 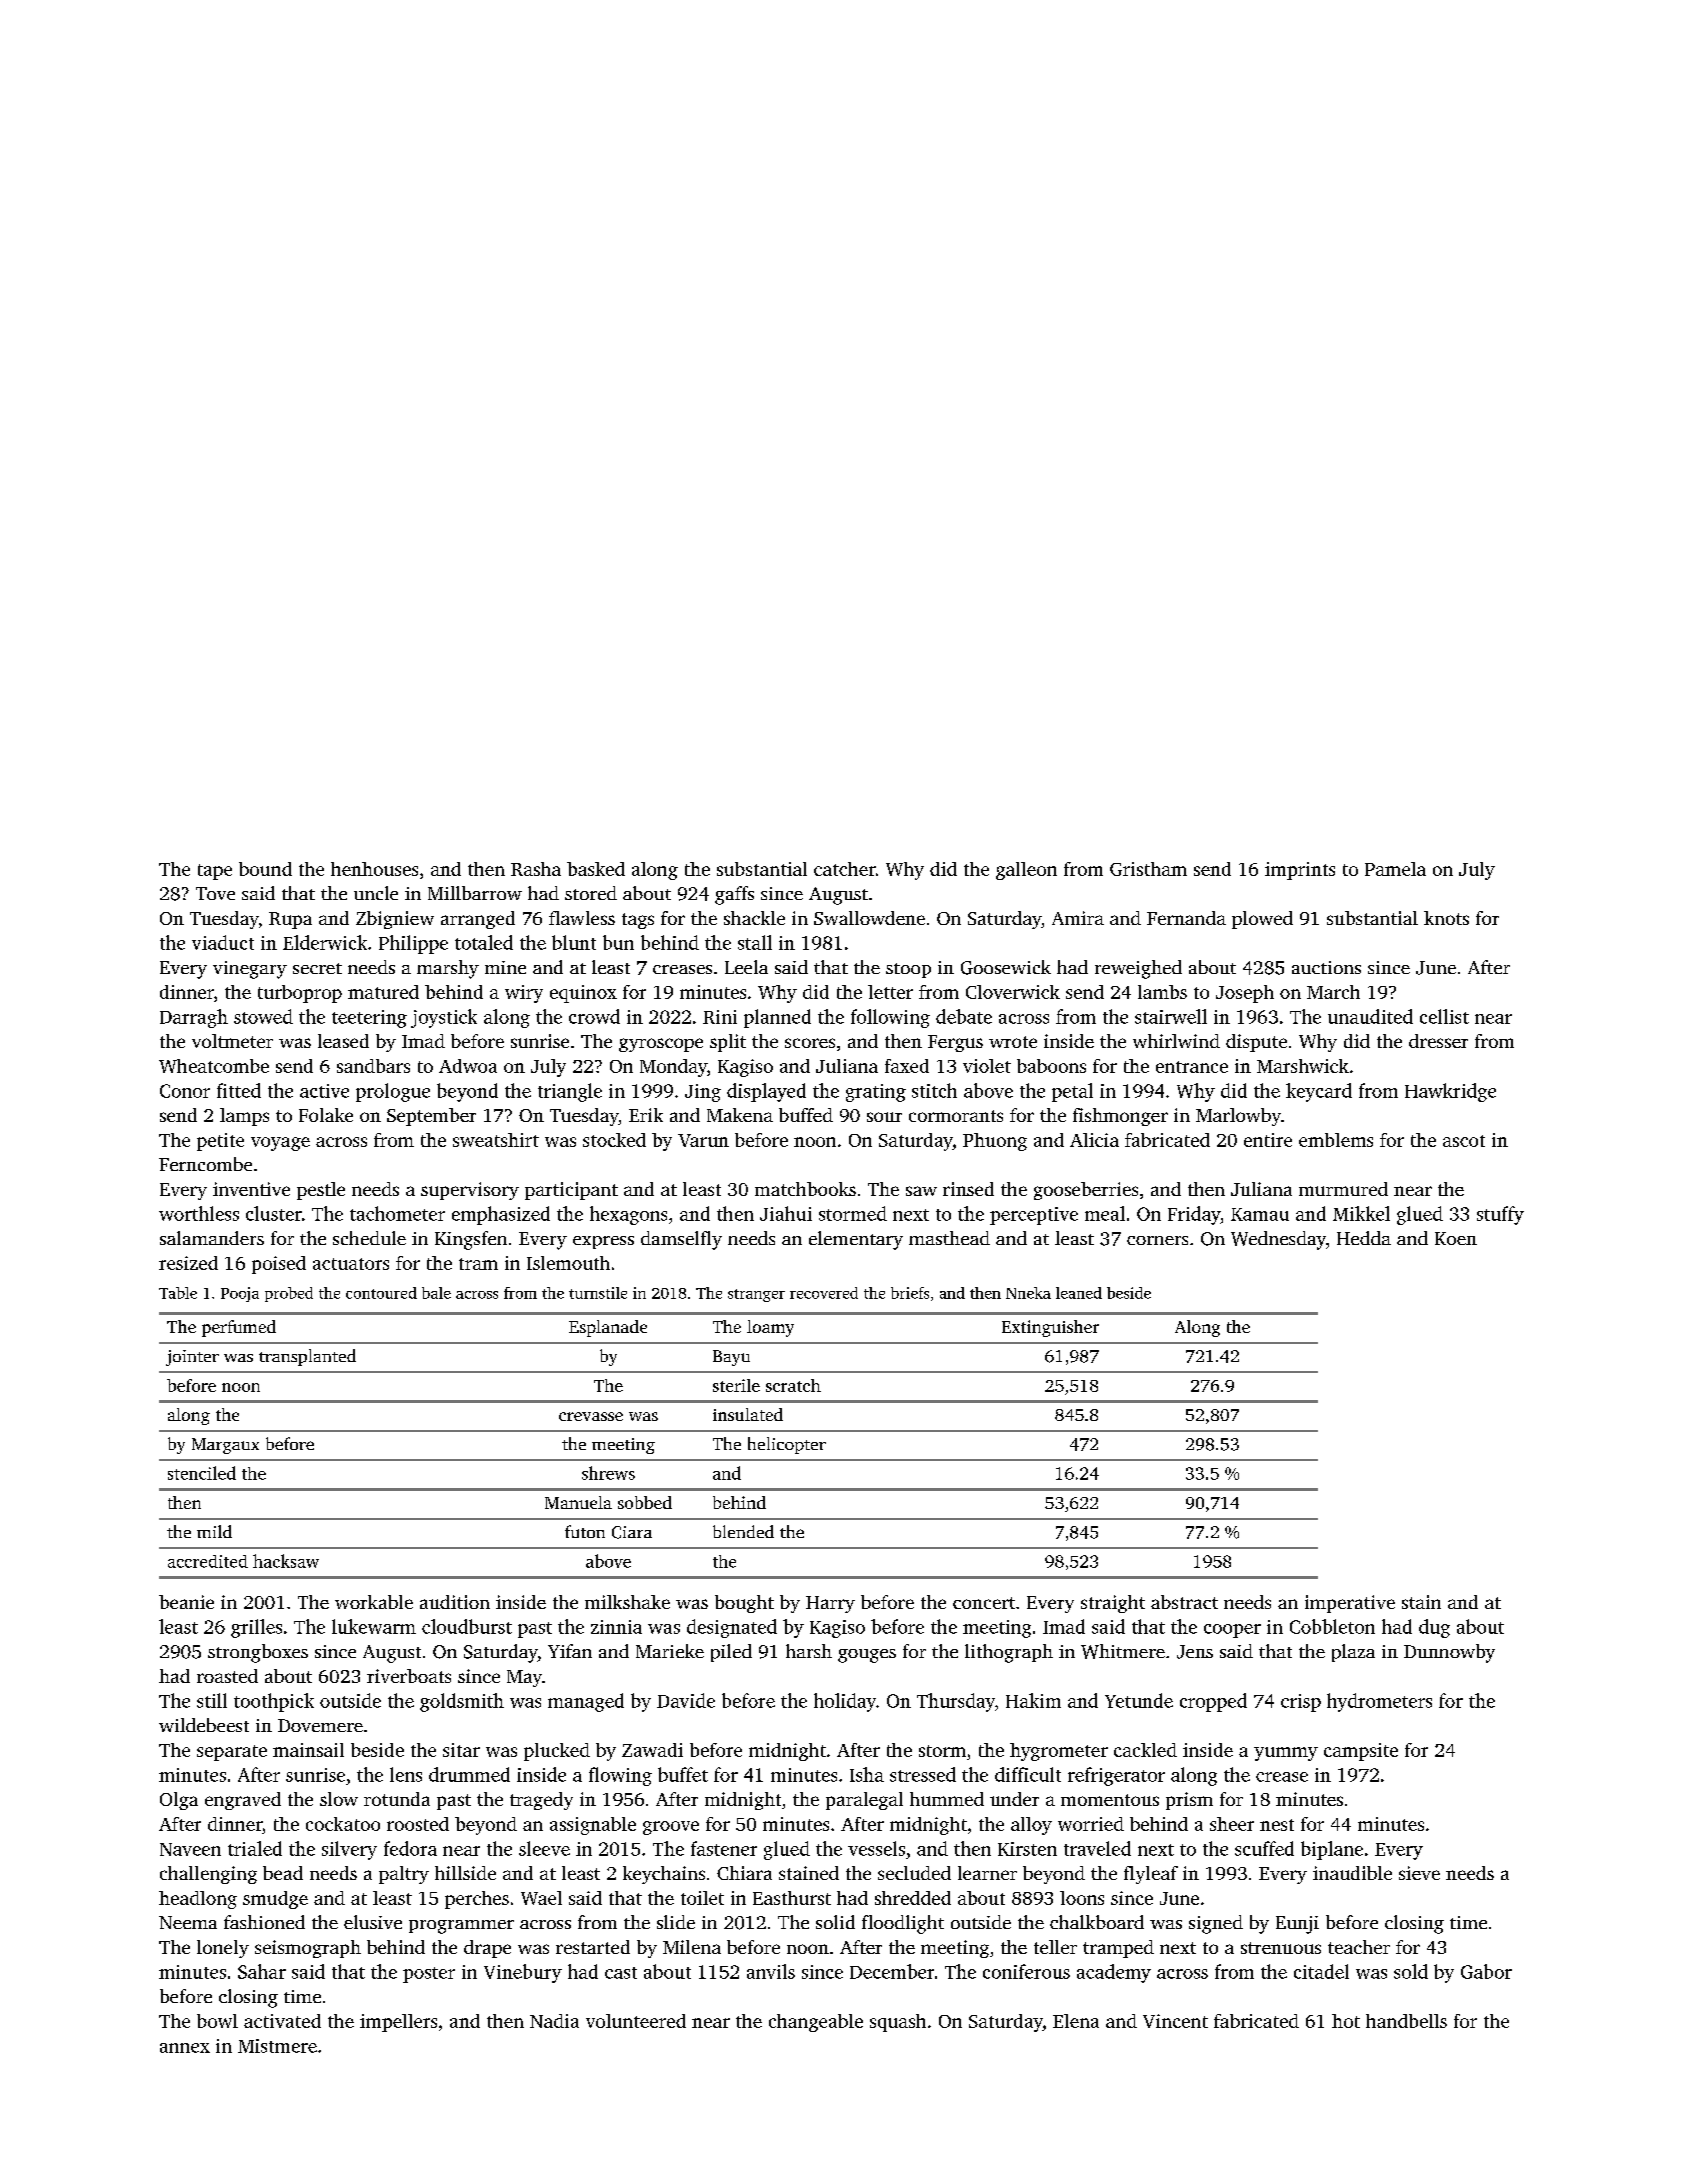 I want to click on helicopter, so click(x=787, y=1445).
